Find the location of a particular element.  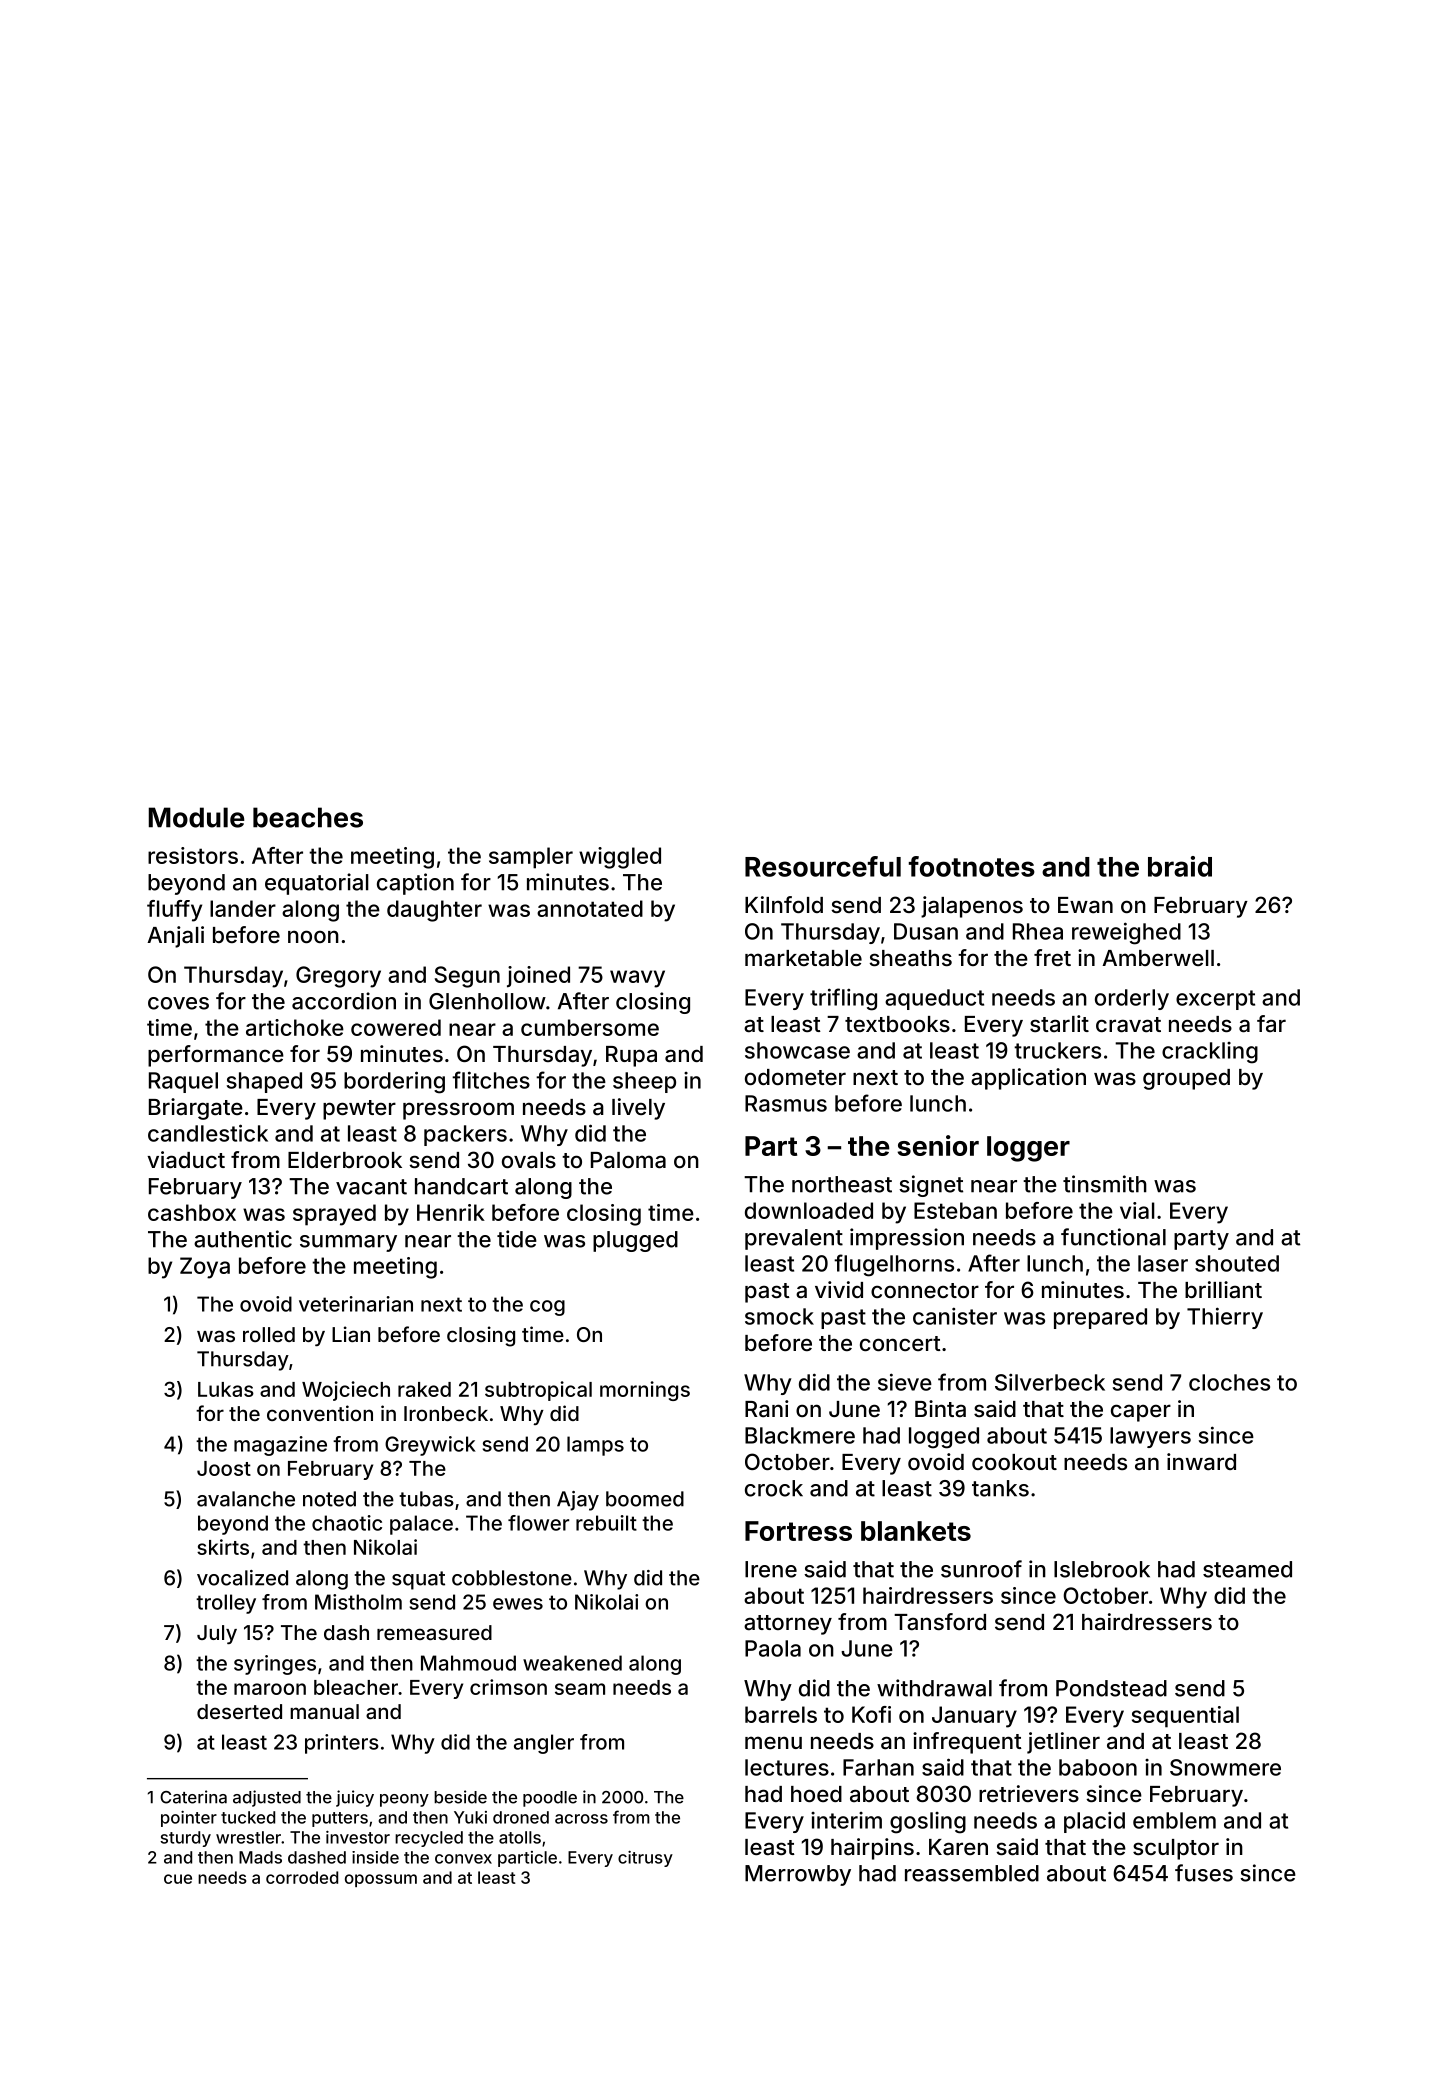

Module is located at coordinates (196, 817).
